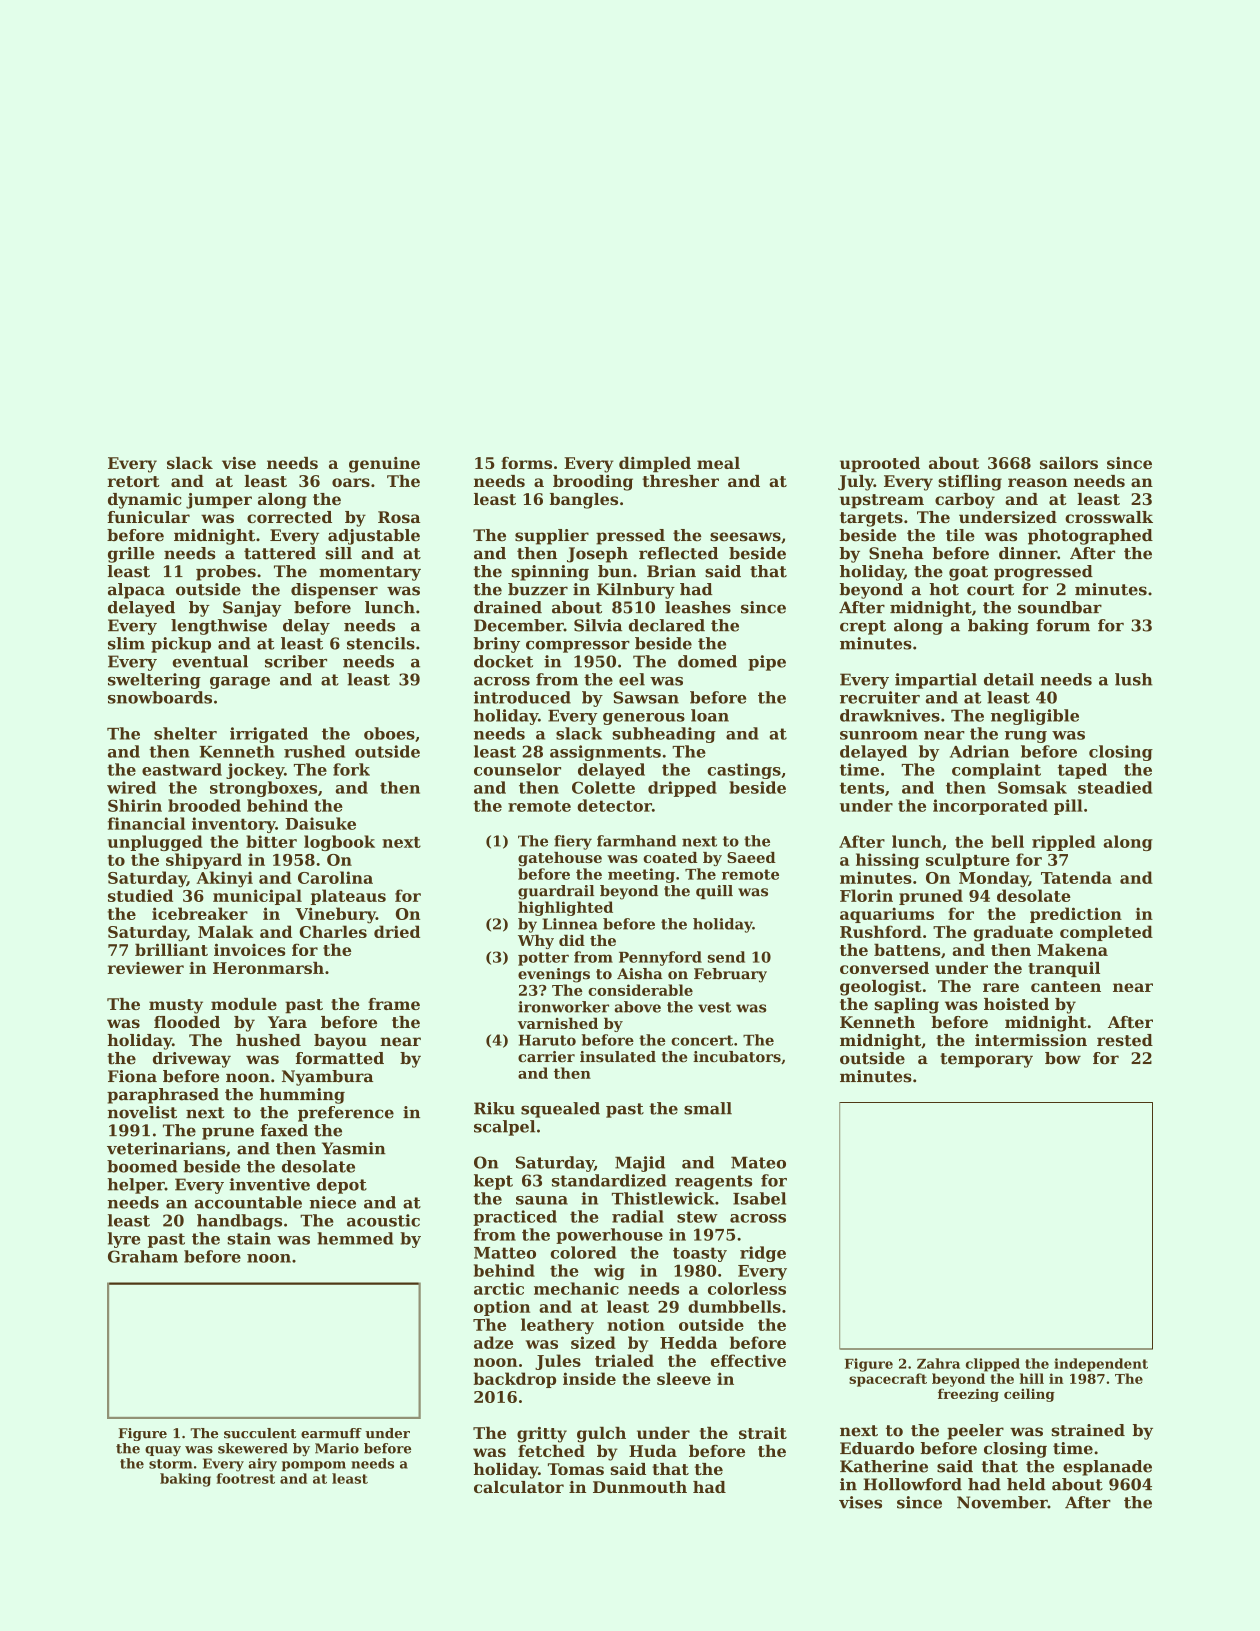 Image resolution: width=1260 pixels, height=1631 pixels. What do you see at coordinates (640, 1164) in the page?
I see `Majid` at bounding box center [640, 1164].
